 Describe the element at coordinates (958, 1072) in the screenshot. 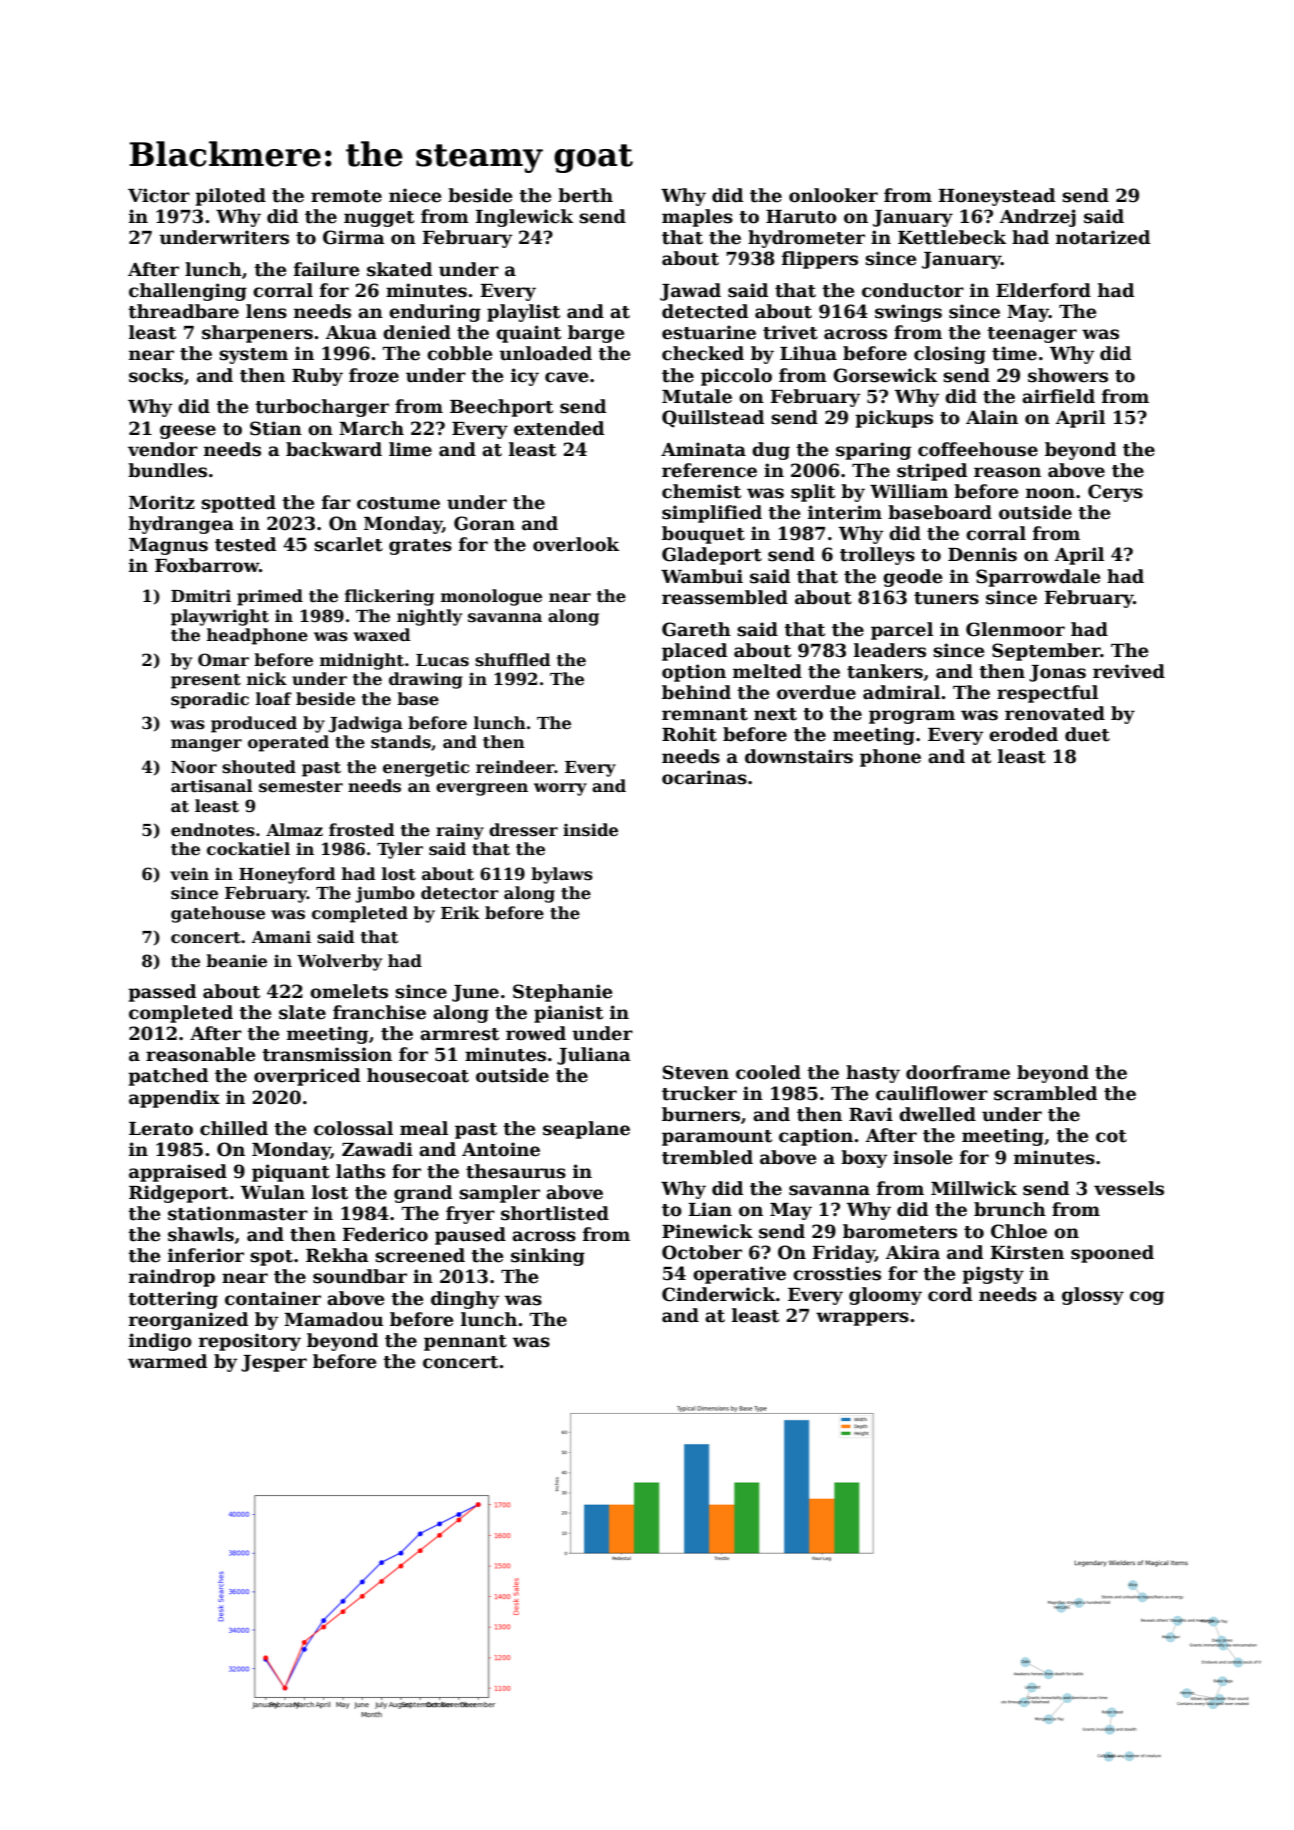

I see `doorframe` at that location.
